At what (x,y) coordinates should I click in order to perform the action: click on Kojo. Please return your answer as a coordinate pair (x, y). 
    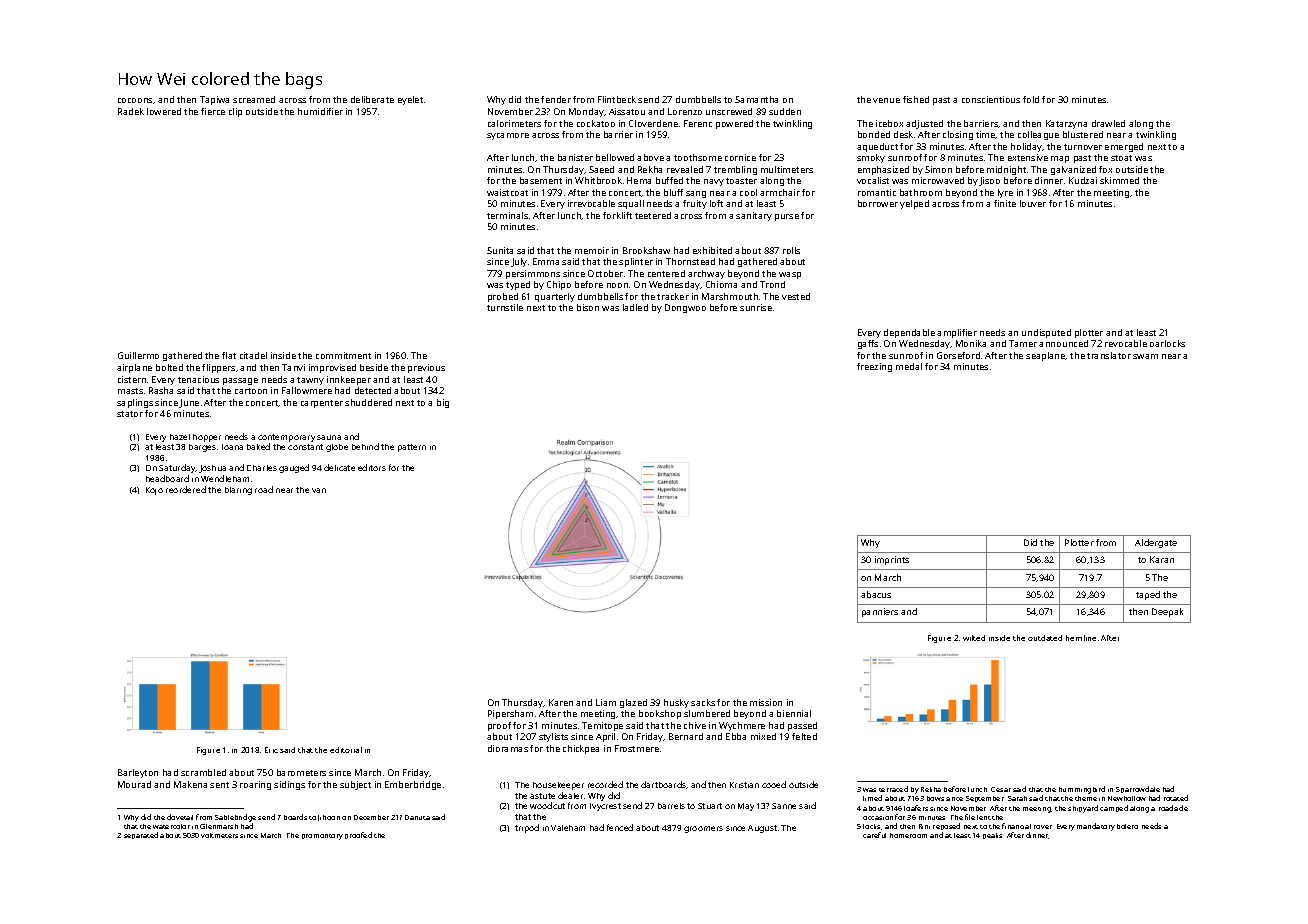
    Looking at the image, I should click on (154, 491).
